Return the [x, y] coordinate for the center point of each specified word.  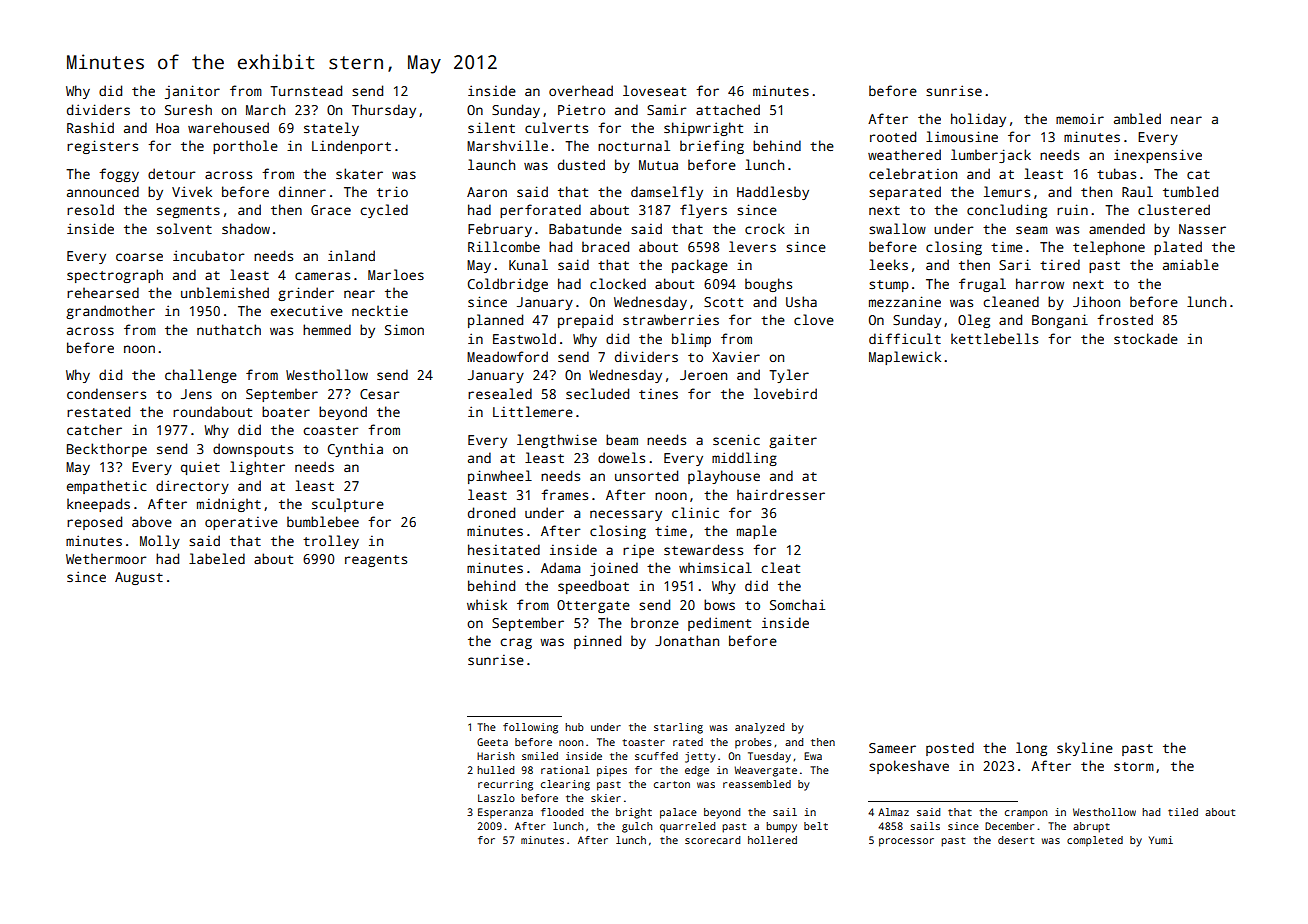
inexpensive [1158, 156]
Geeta [492, 742]
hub [574, 727]
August [139, 578]
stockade [1146, 338]
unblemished [225, 292]
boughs [768, 285]
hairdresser [781, 494]
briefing [712, 147]
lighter [257, 468]
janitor [192, 92]
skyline [1085, 749]
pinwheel [500, 477]
